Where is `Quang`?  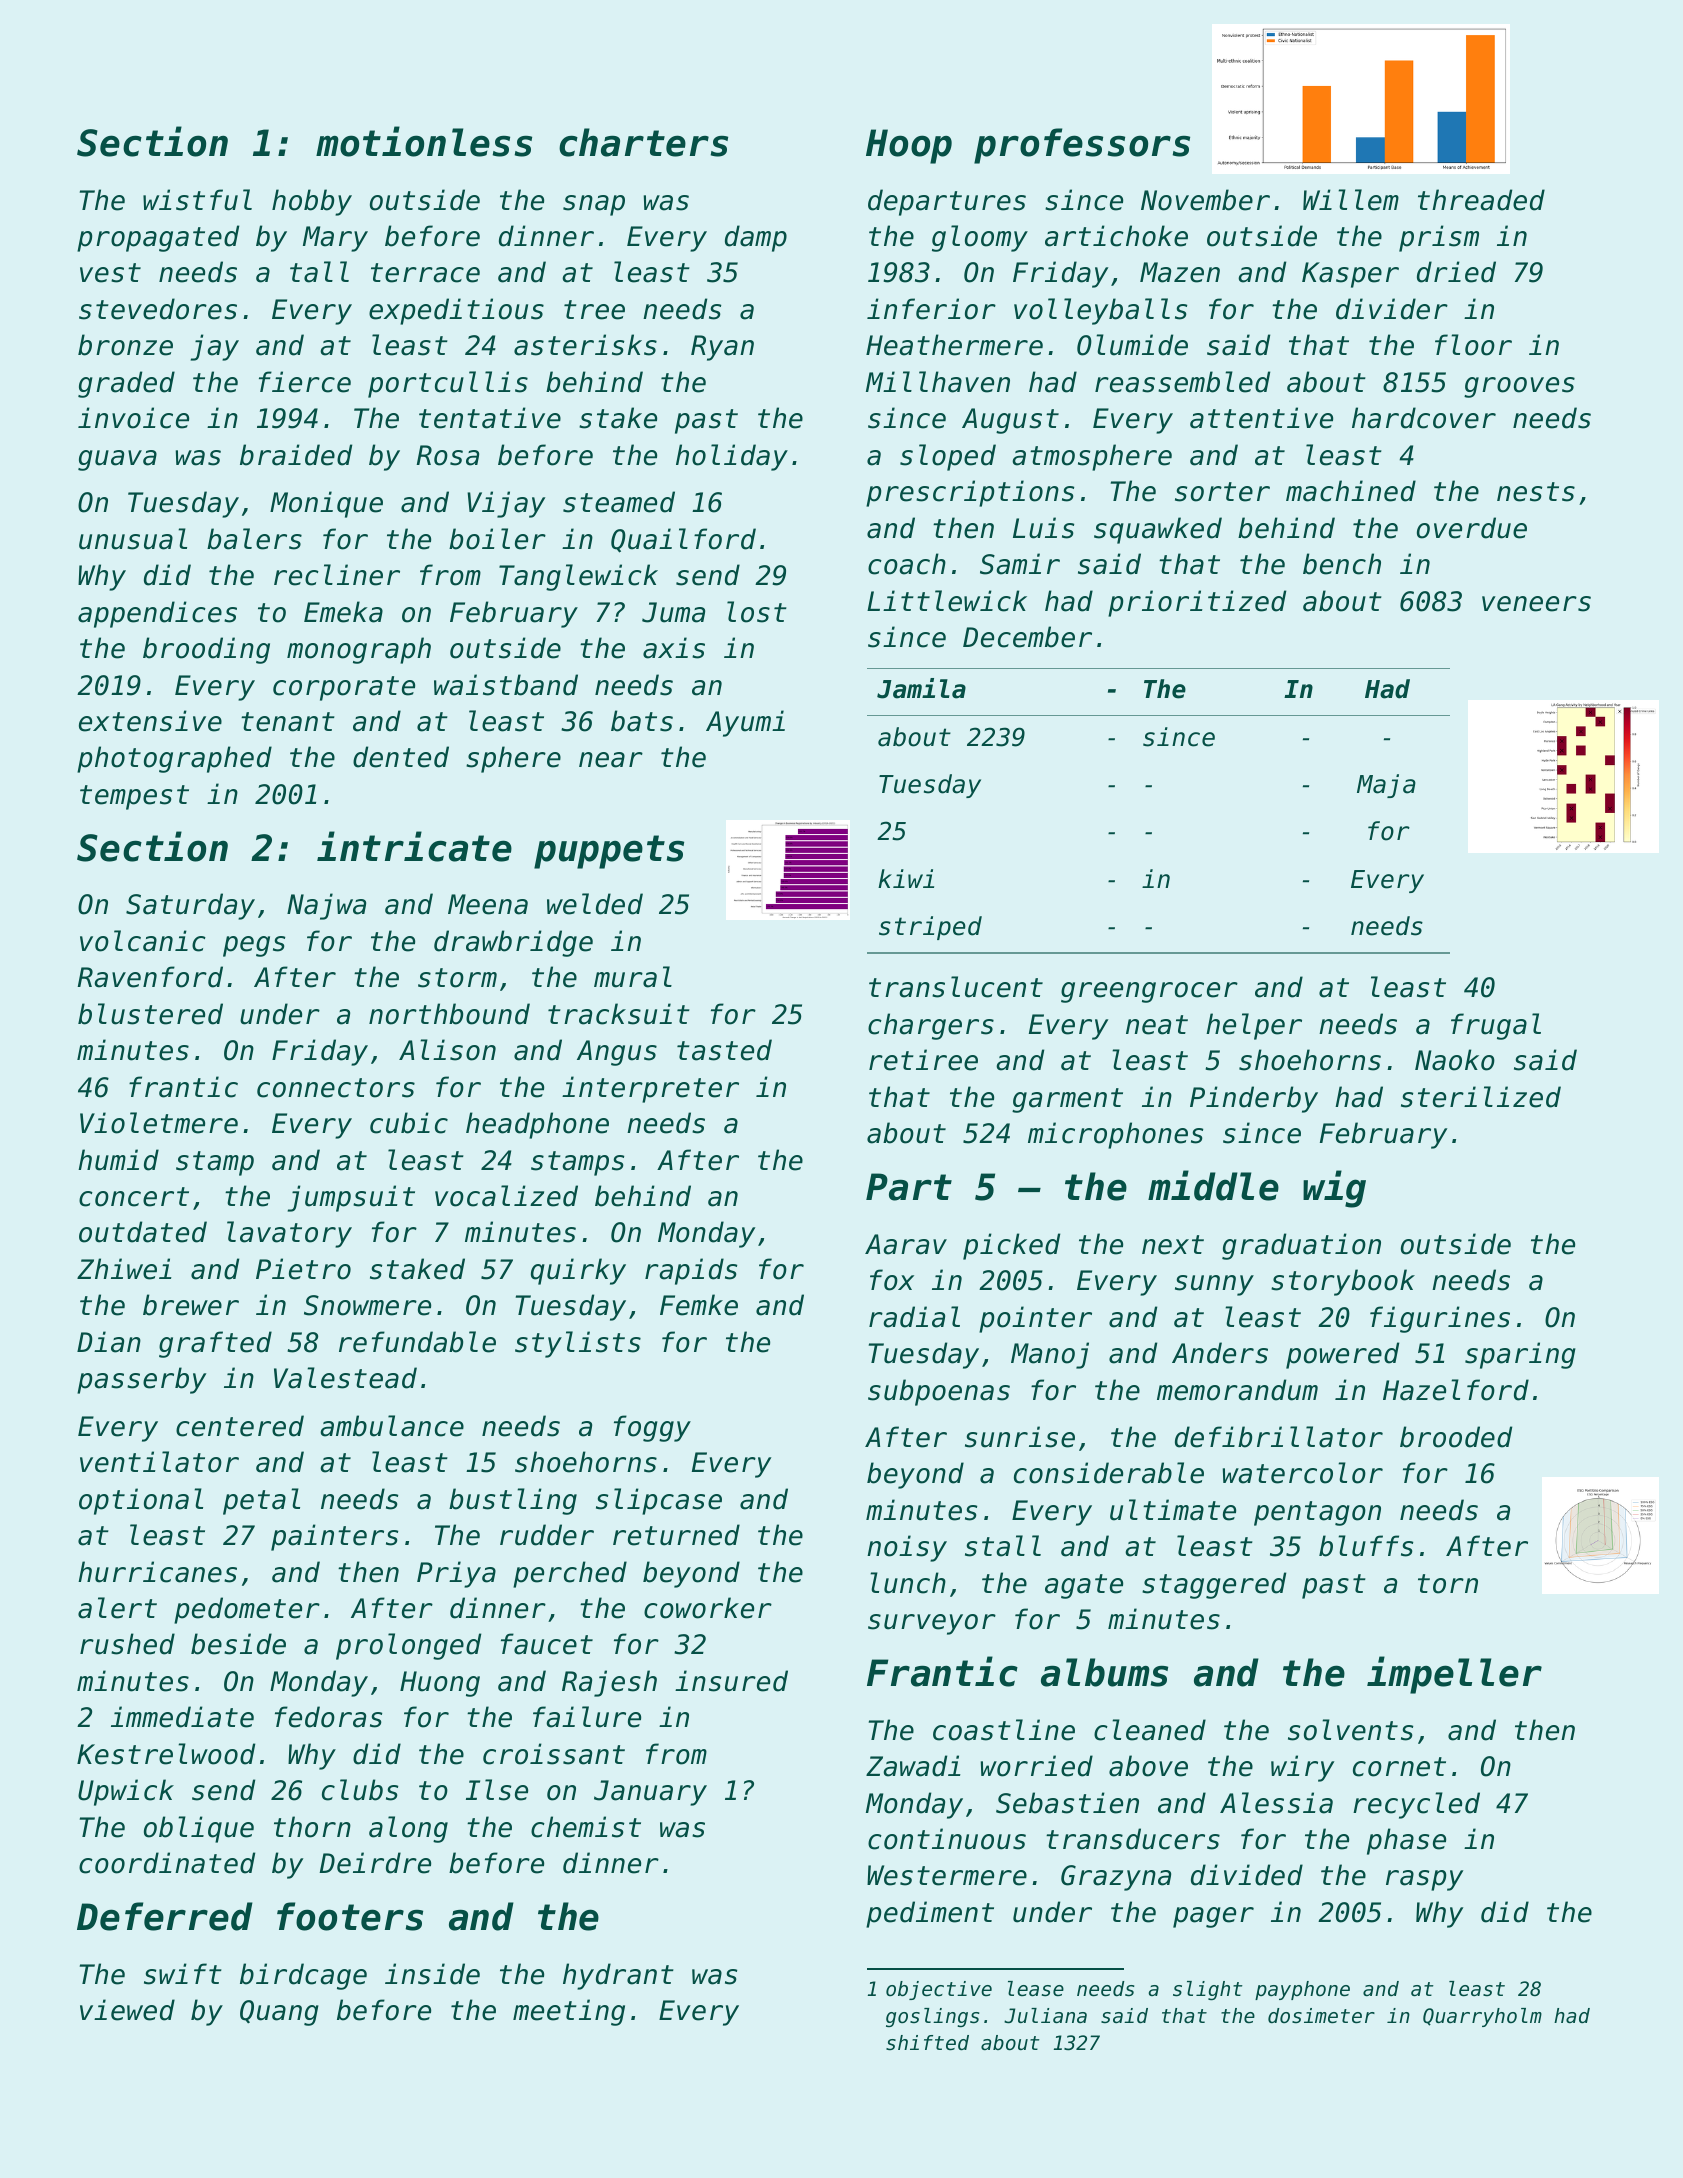 Quang is located at coordinates (279, 2013).
